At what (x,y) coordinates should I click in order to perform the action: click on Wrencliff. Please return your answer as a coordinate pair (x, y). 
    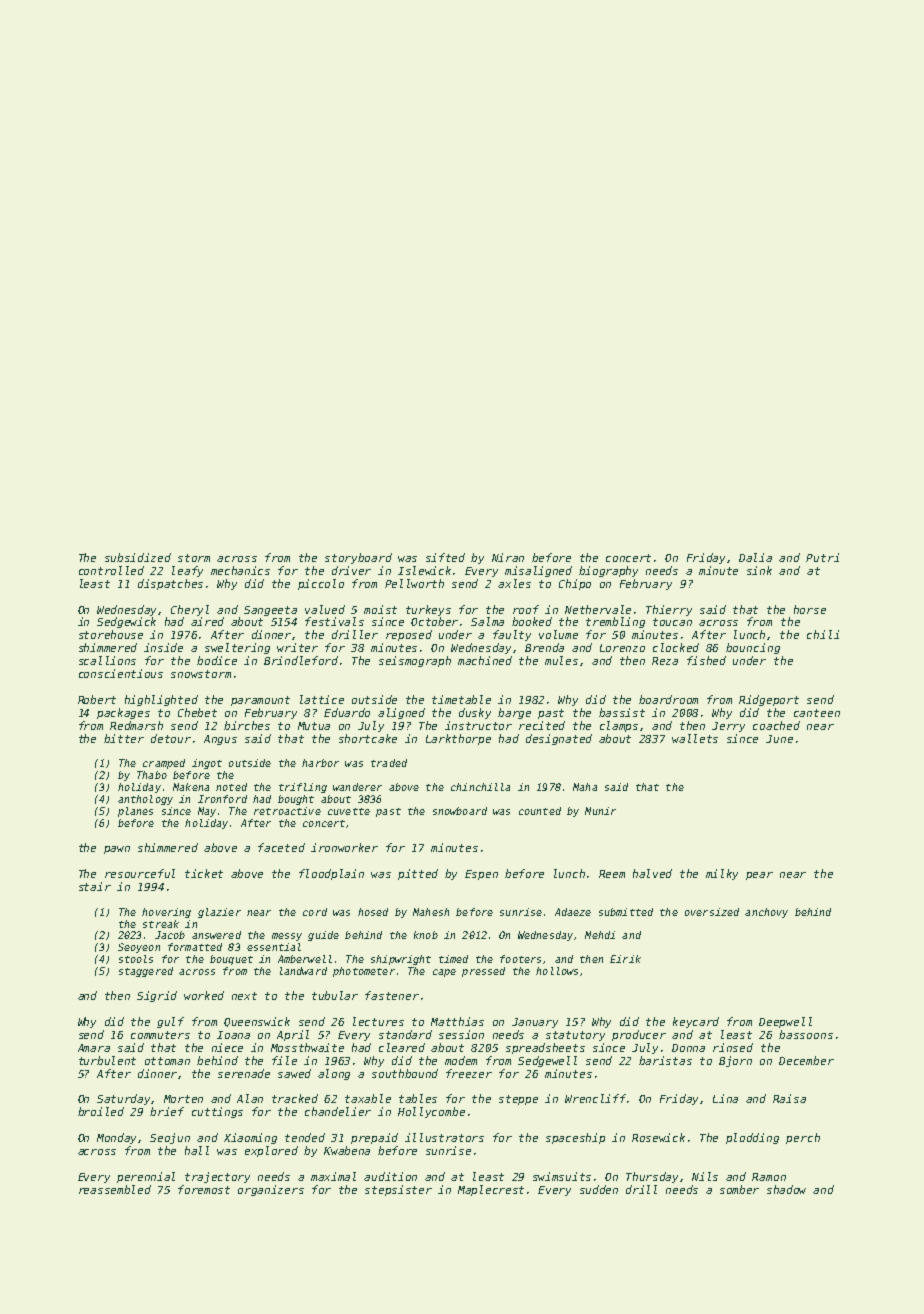
    Looking at the image, I should click on (595, 1098).
